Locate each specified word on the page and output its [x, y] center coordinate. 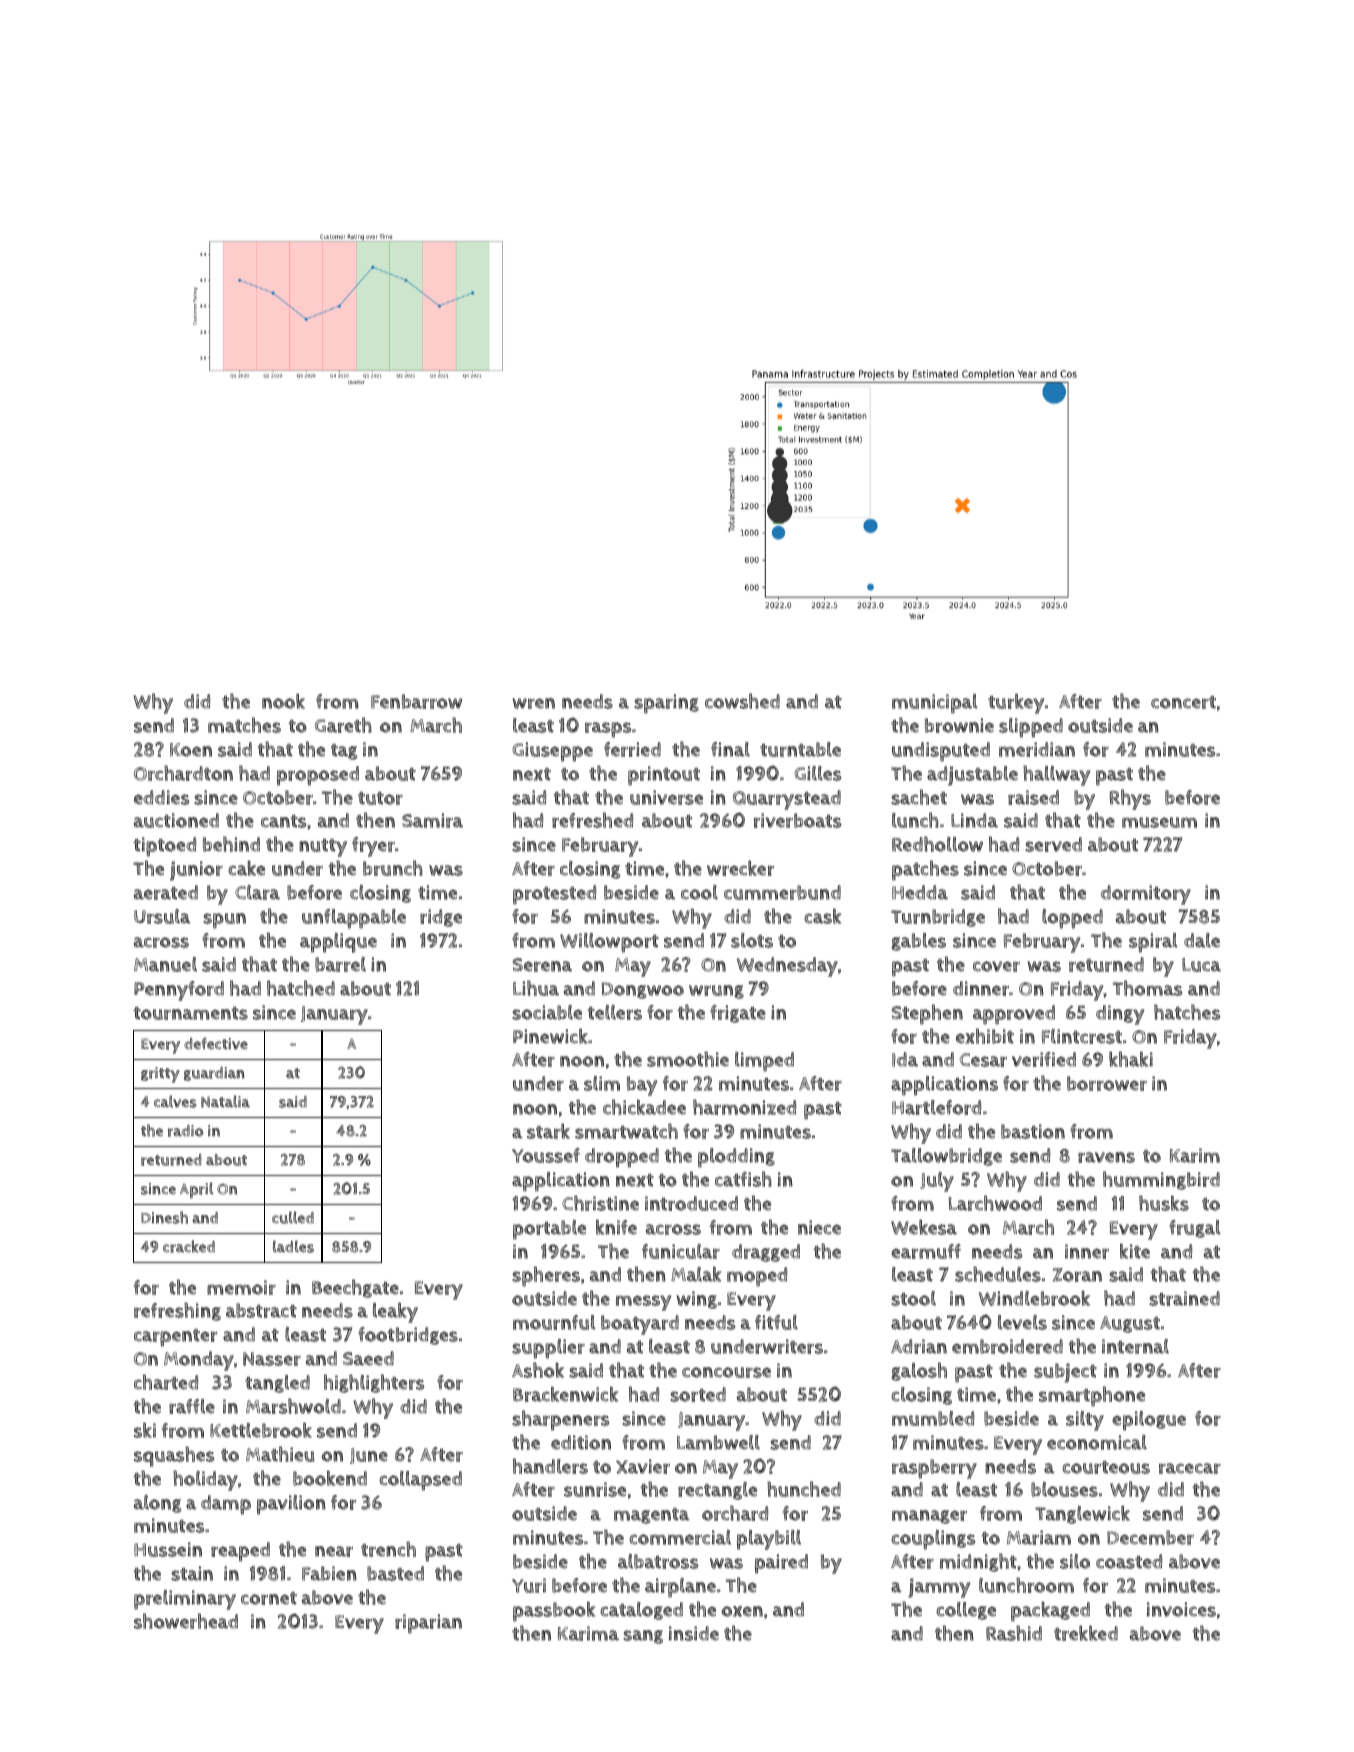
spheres [546, 1276]
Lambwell [718, 1442]
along [157, 1504]
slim [602, 1083]
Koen [191, 750]
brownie [959, 725]
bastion [1033, 1131]
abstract [261, 1310]
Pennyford [179, 991]
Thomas [1147, 988]
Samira [432, 820]
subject [1065, 1373]
